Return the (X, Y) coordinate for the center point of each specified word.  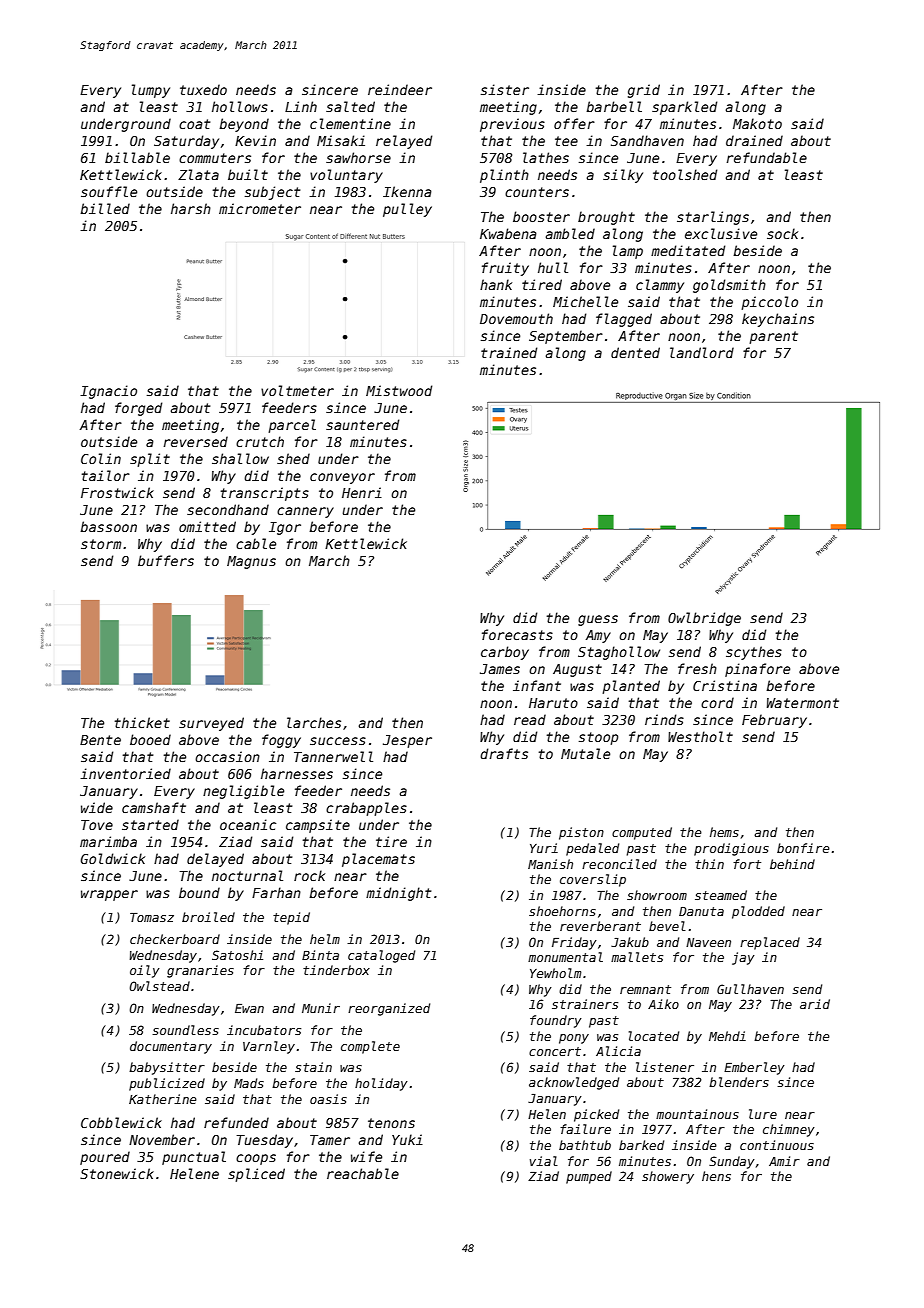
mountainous (697, 1114)
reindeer (400, 89)
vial (544, 1161)
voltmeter (297, 390)
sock (782, 233)
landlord (702, 352)
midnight (398, 894)
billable (137, 157)
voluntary (346, 176)
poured (105, 1158)
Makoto (757, 123)
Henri (362, 492)
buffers (166, 560)
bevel (667, 926)
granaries (200, 971)
